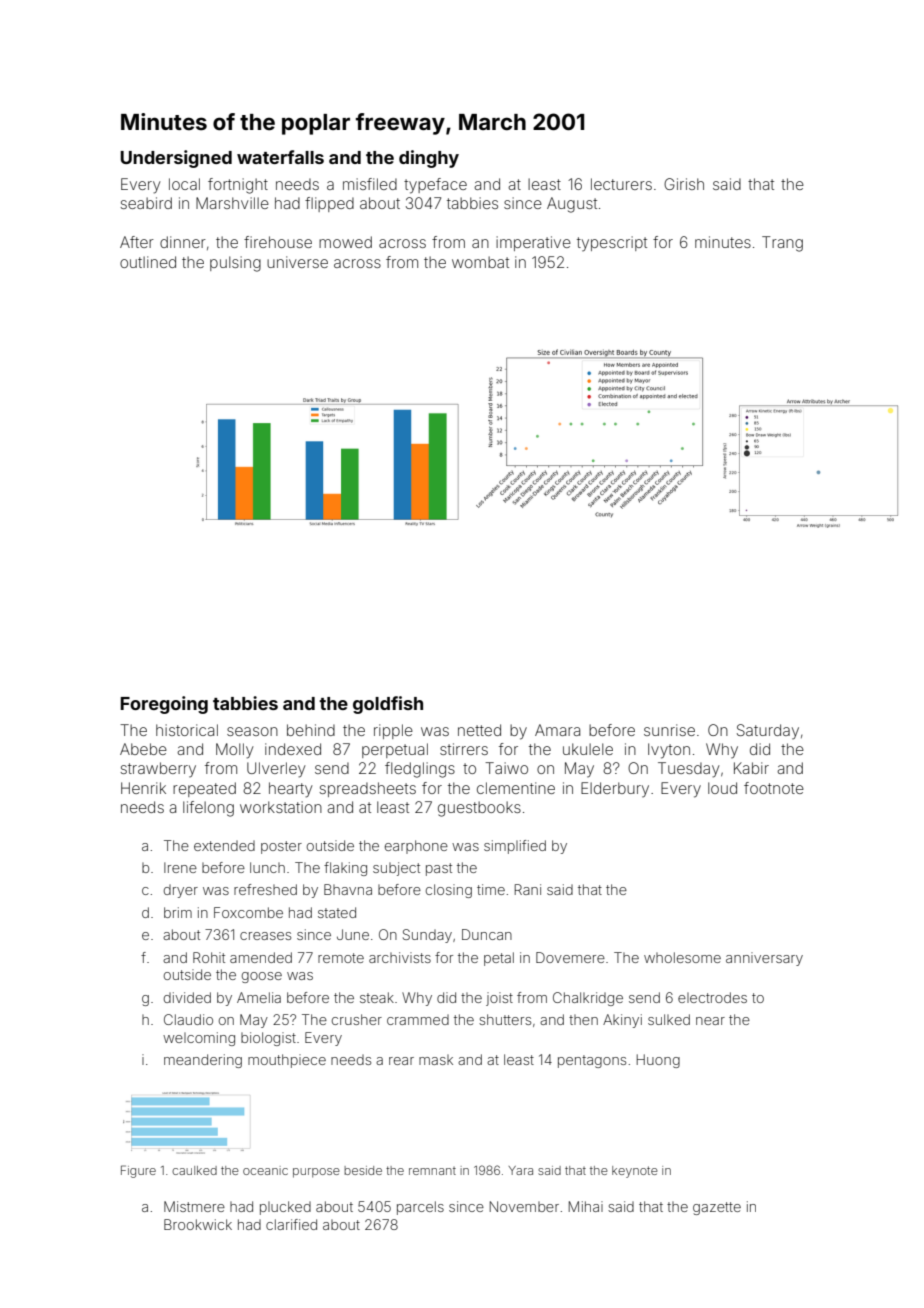 Image resolution: width=924 pixels, height=1308 pixels. I want to click on footnote, so click(774, 788).
